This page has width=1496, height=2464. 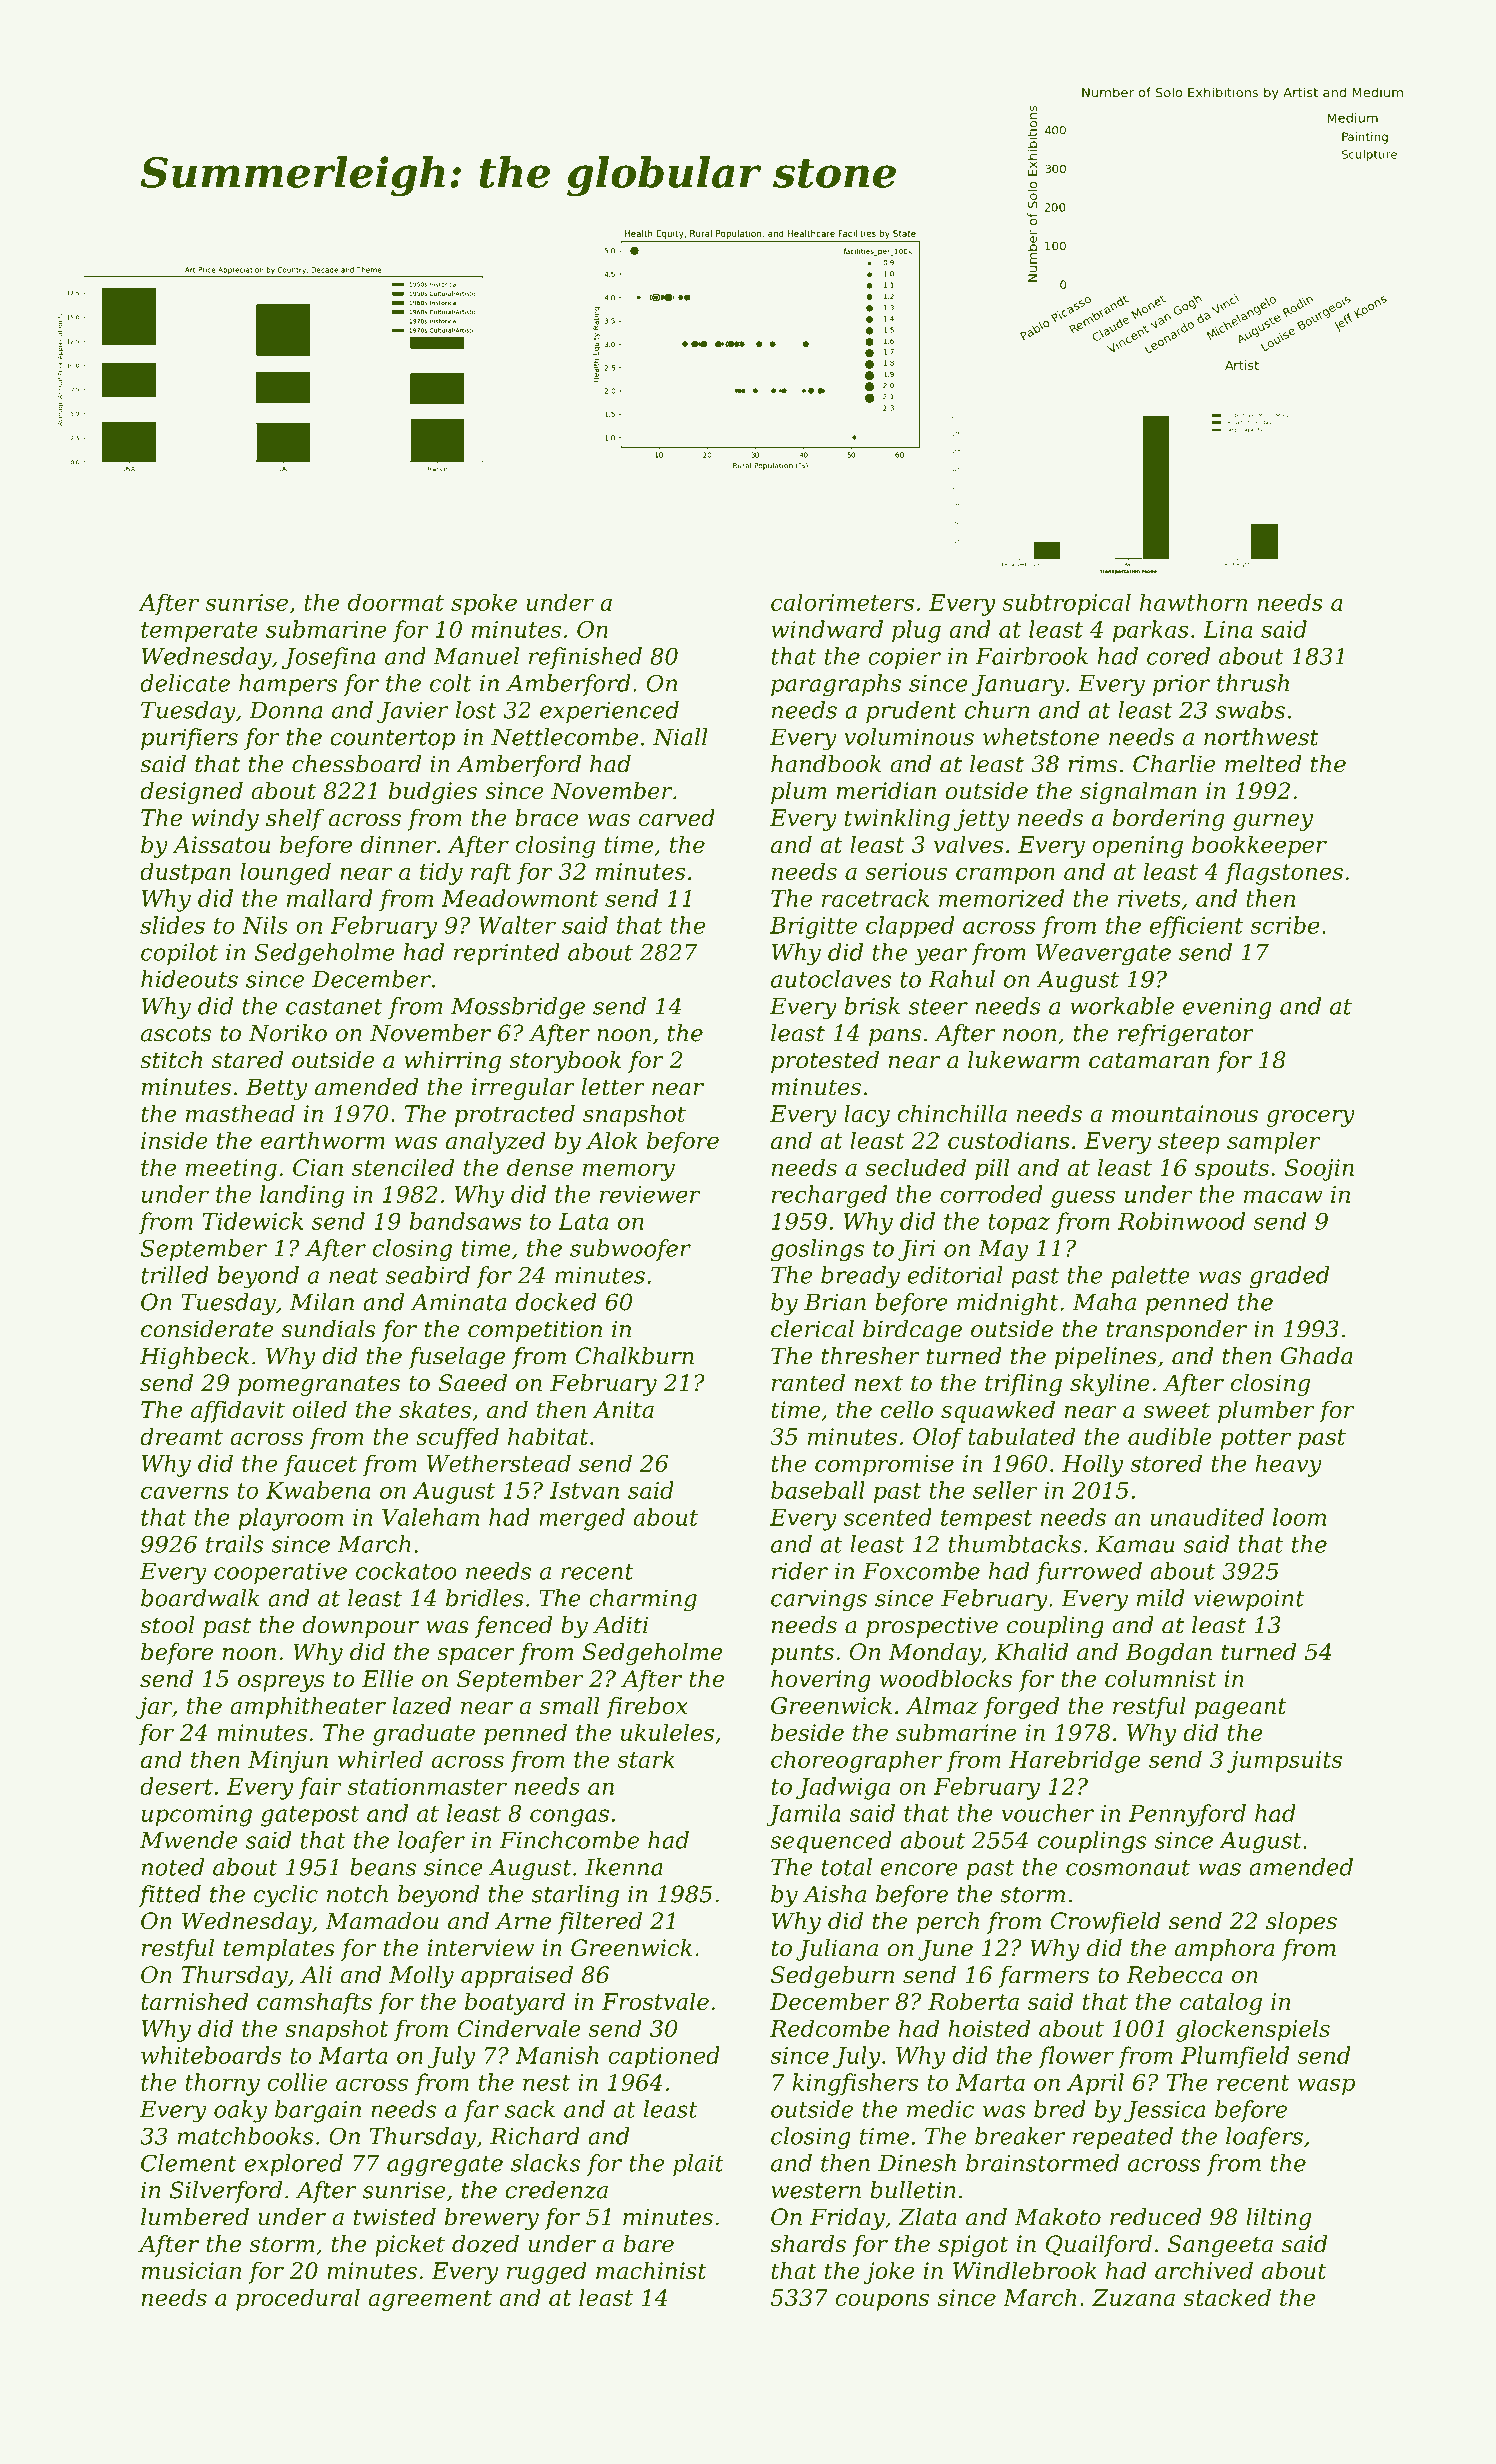 What do you see at coordinates (585, 658) in the page?
I see `refinished` at bounding box center [585, 658].
